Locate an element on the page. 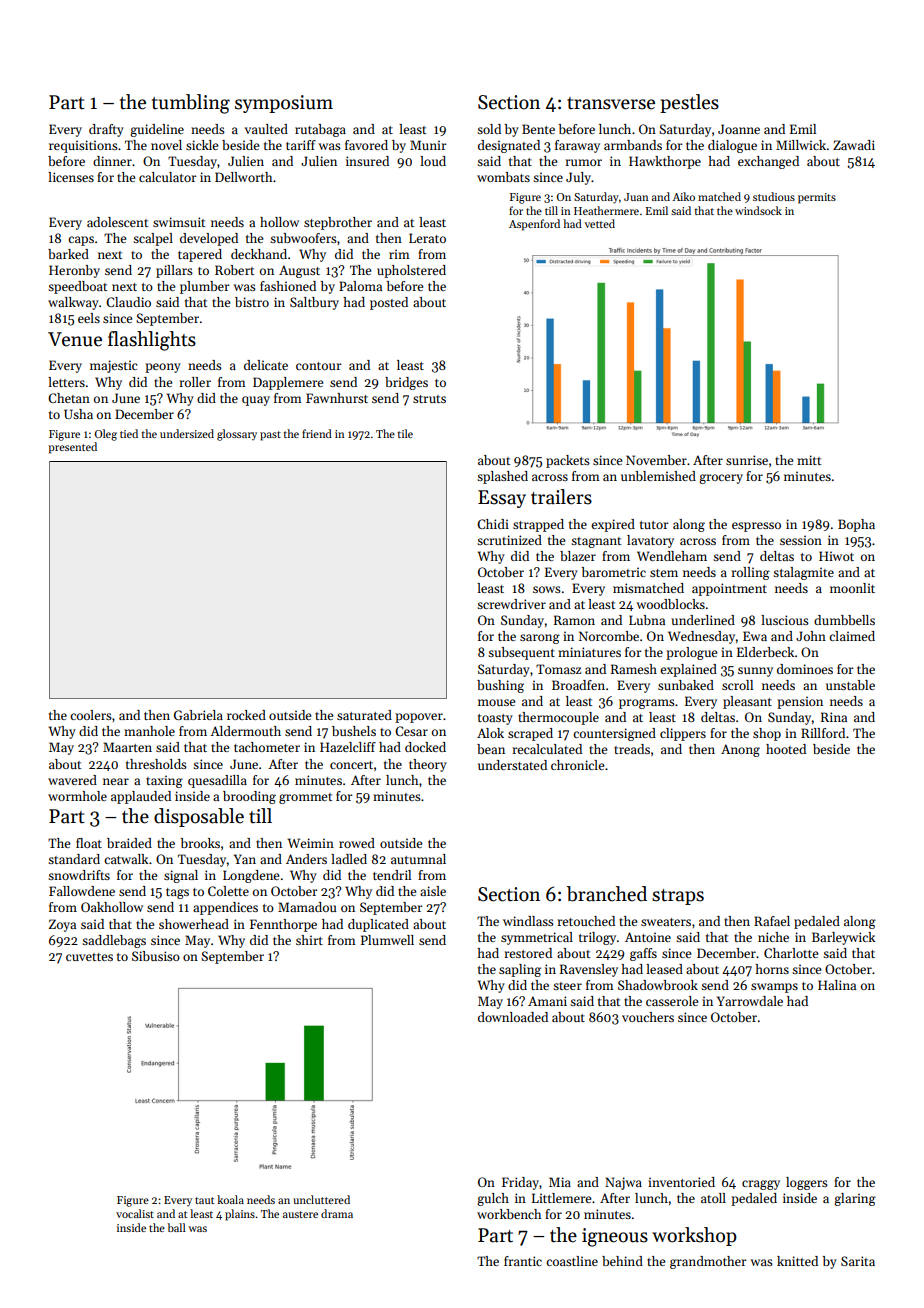 This image has height=1308, width=924. vaulted is located at coordinates (266, 129).
